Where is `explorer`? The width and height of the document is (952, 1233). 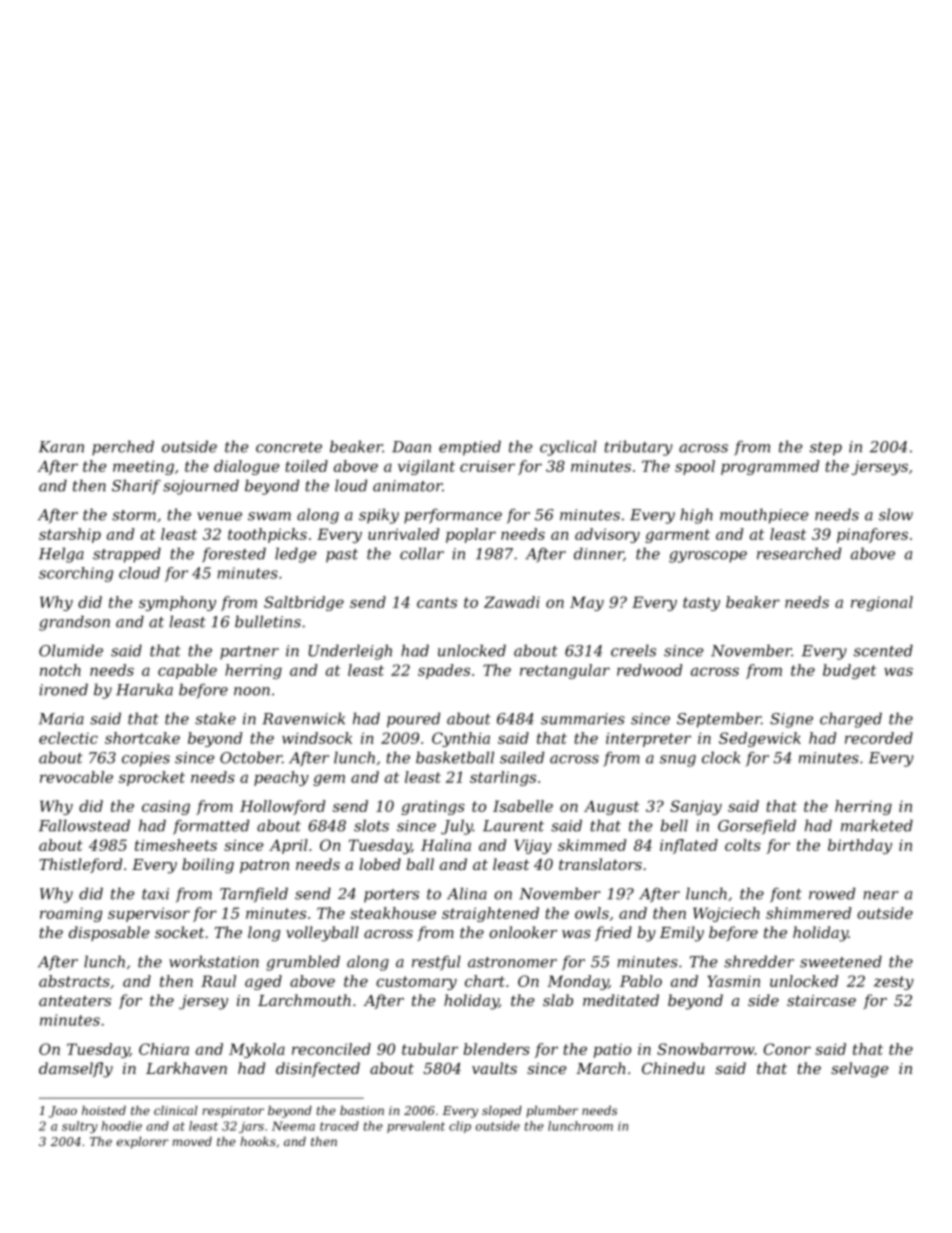
explorer is located at coordinates (142, 1143).
